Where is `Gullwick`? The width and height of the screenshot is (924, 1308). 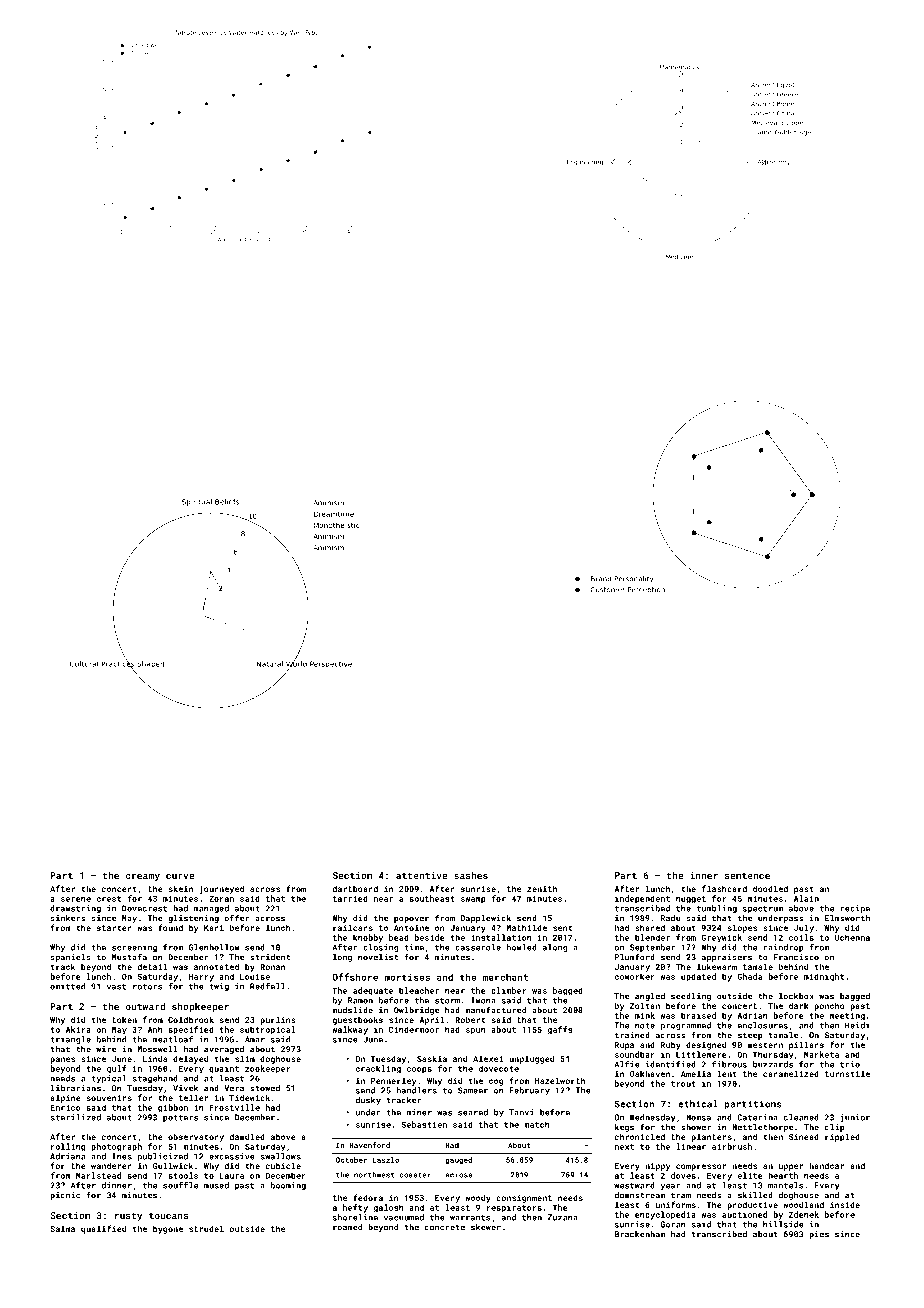
Gullwick is located at coordinates (173, 1165).
